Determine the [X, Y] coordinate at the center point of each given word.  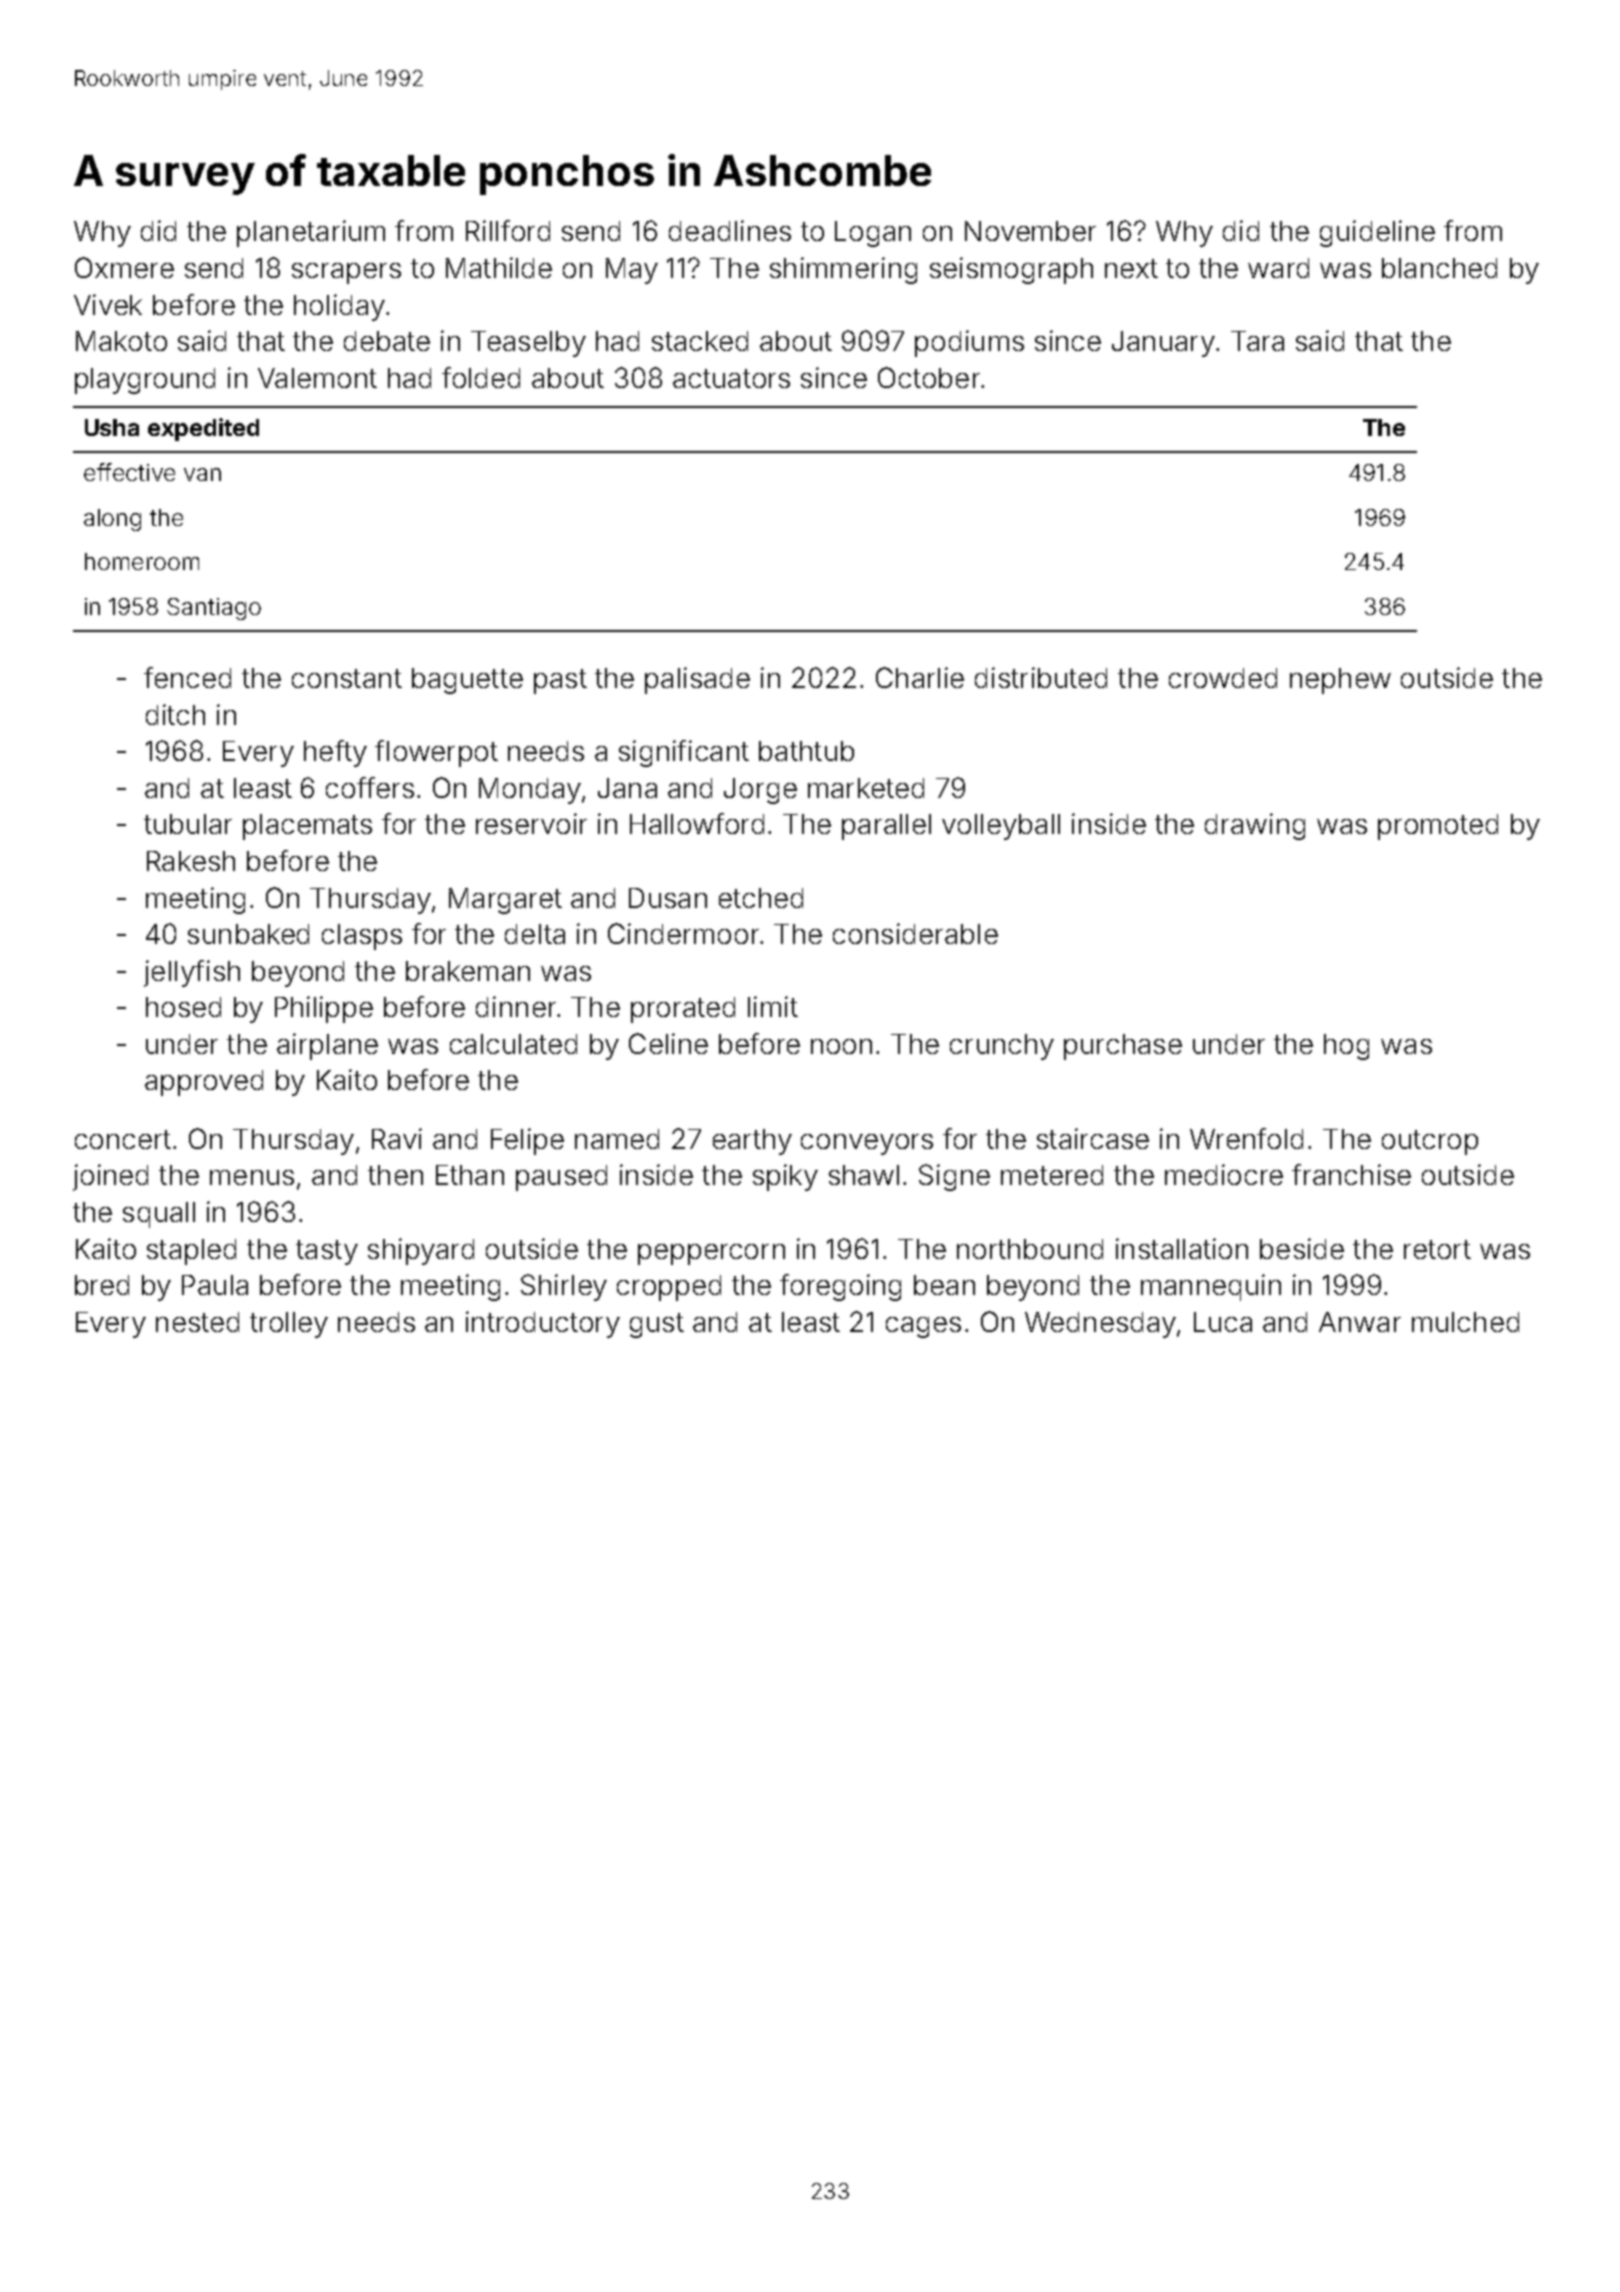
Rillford [508, 230]
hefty [335, 753]
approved [204, 1083]
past [560, 681]
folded [481, 377]
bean [944, 1285]
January [1163, 344]
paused [561, 1178]
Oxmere [124, 267]
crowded [1223, 678]
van [202, 474]
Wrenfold [1246, 1138]
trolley [289, 1325]
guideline [1377, 233]
